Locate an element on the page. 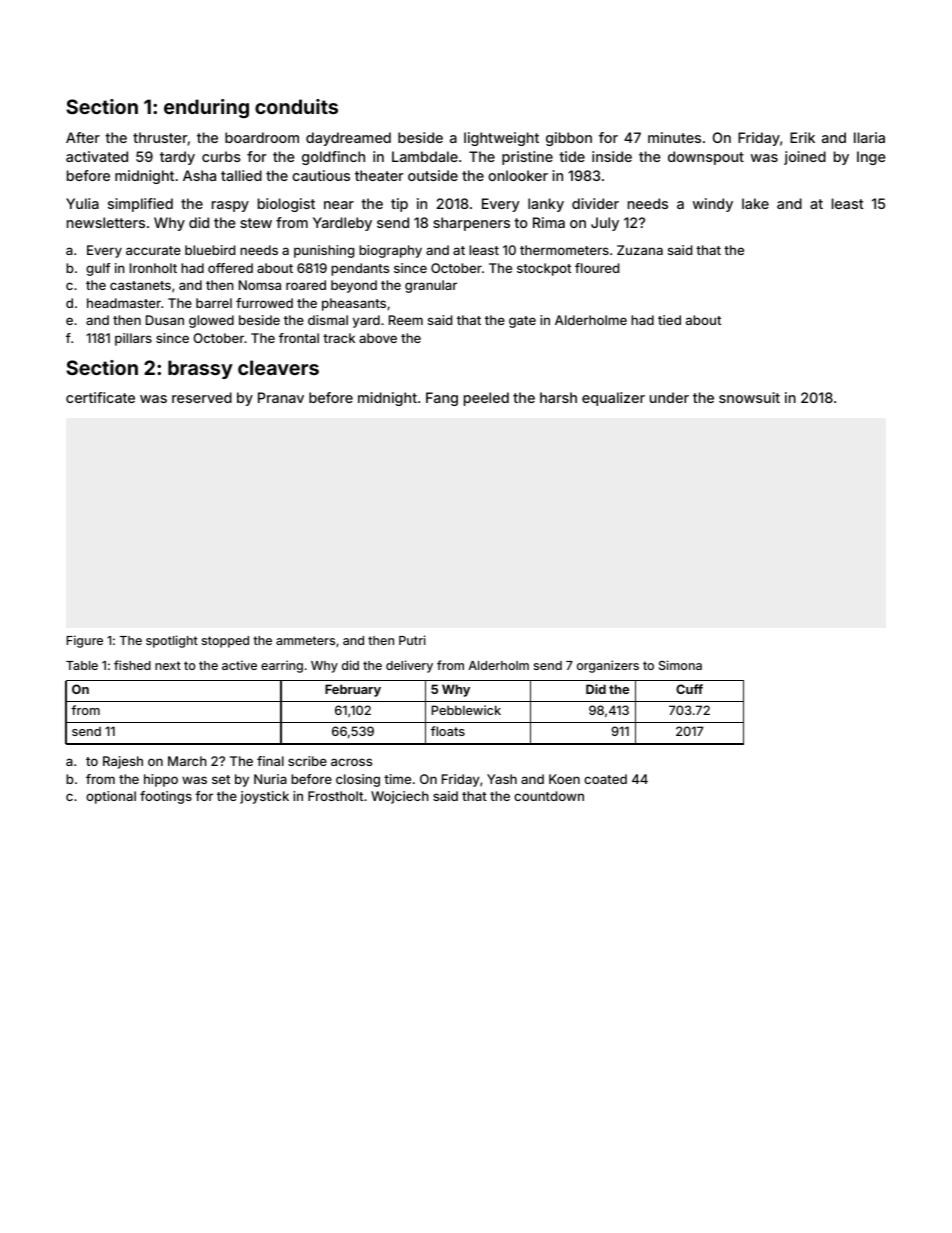 The height and width of the page is (1233, 952). near is located at coordinates (339, 205).
